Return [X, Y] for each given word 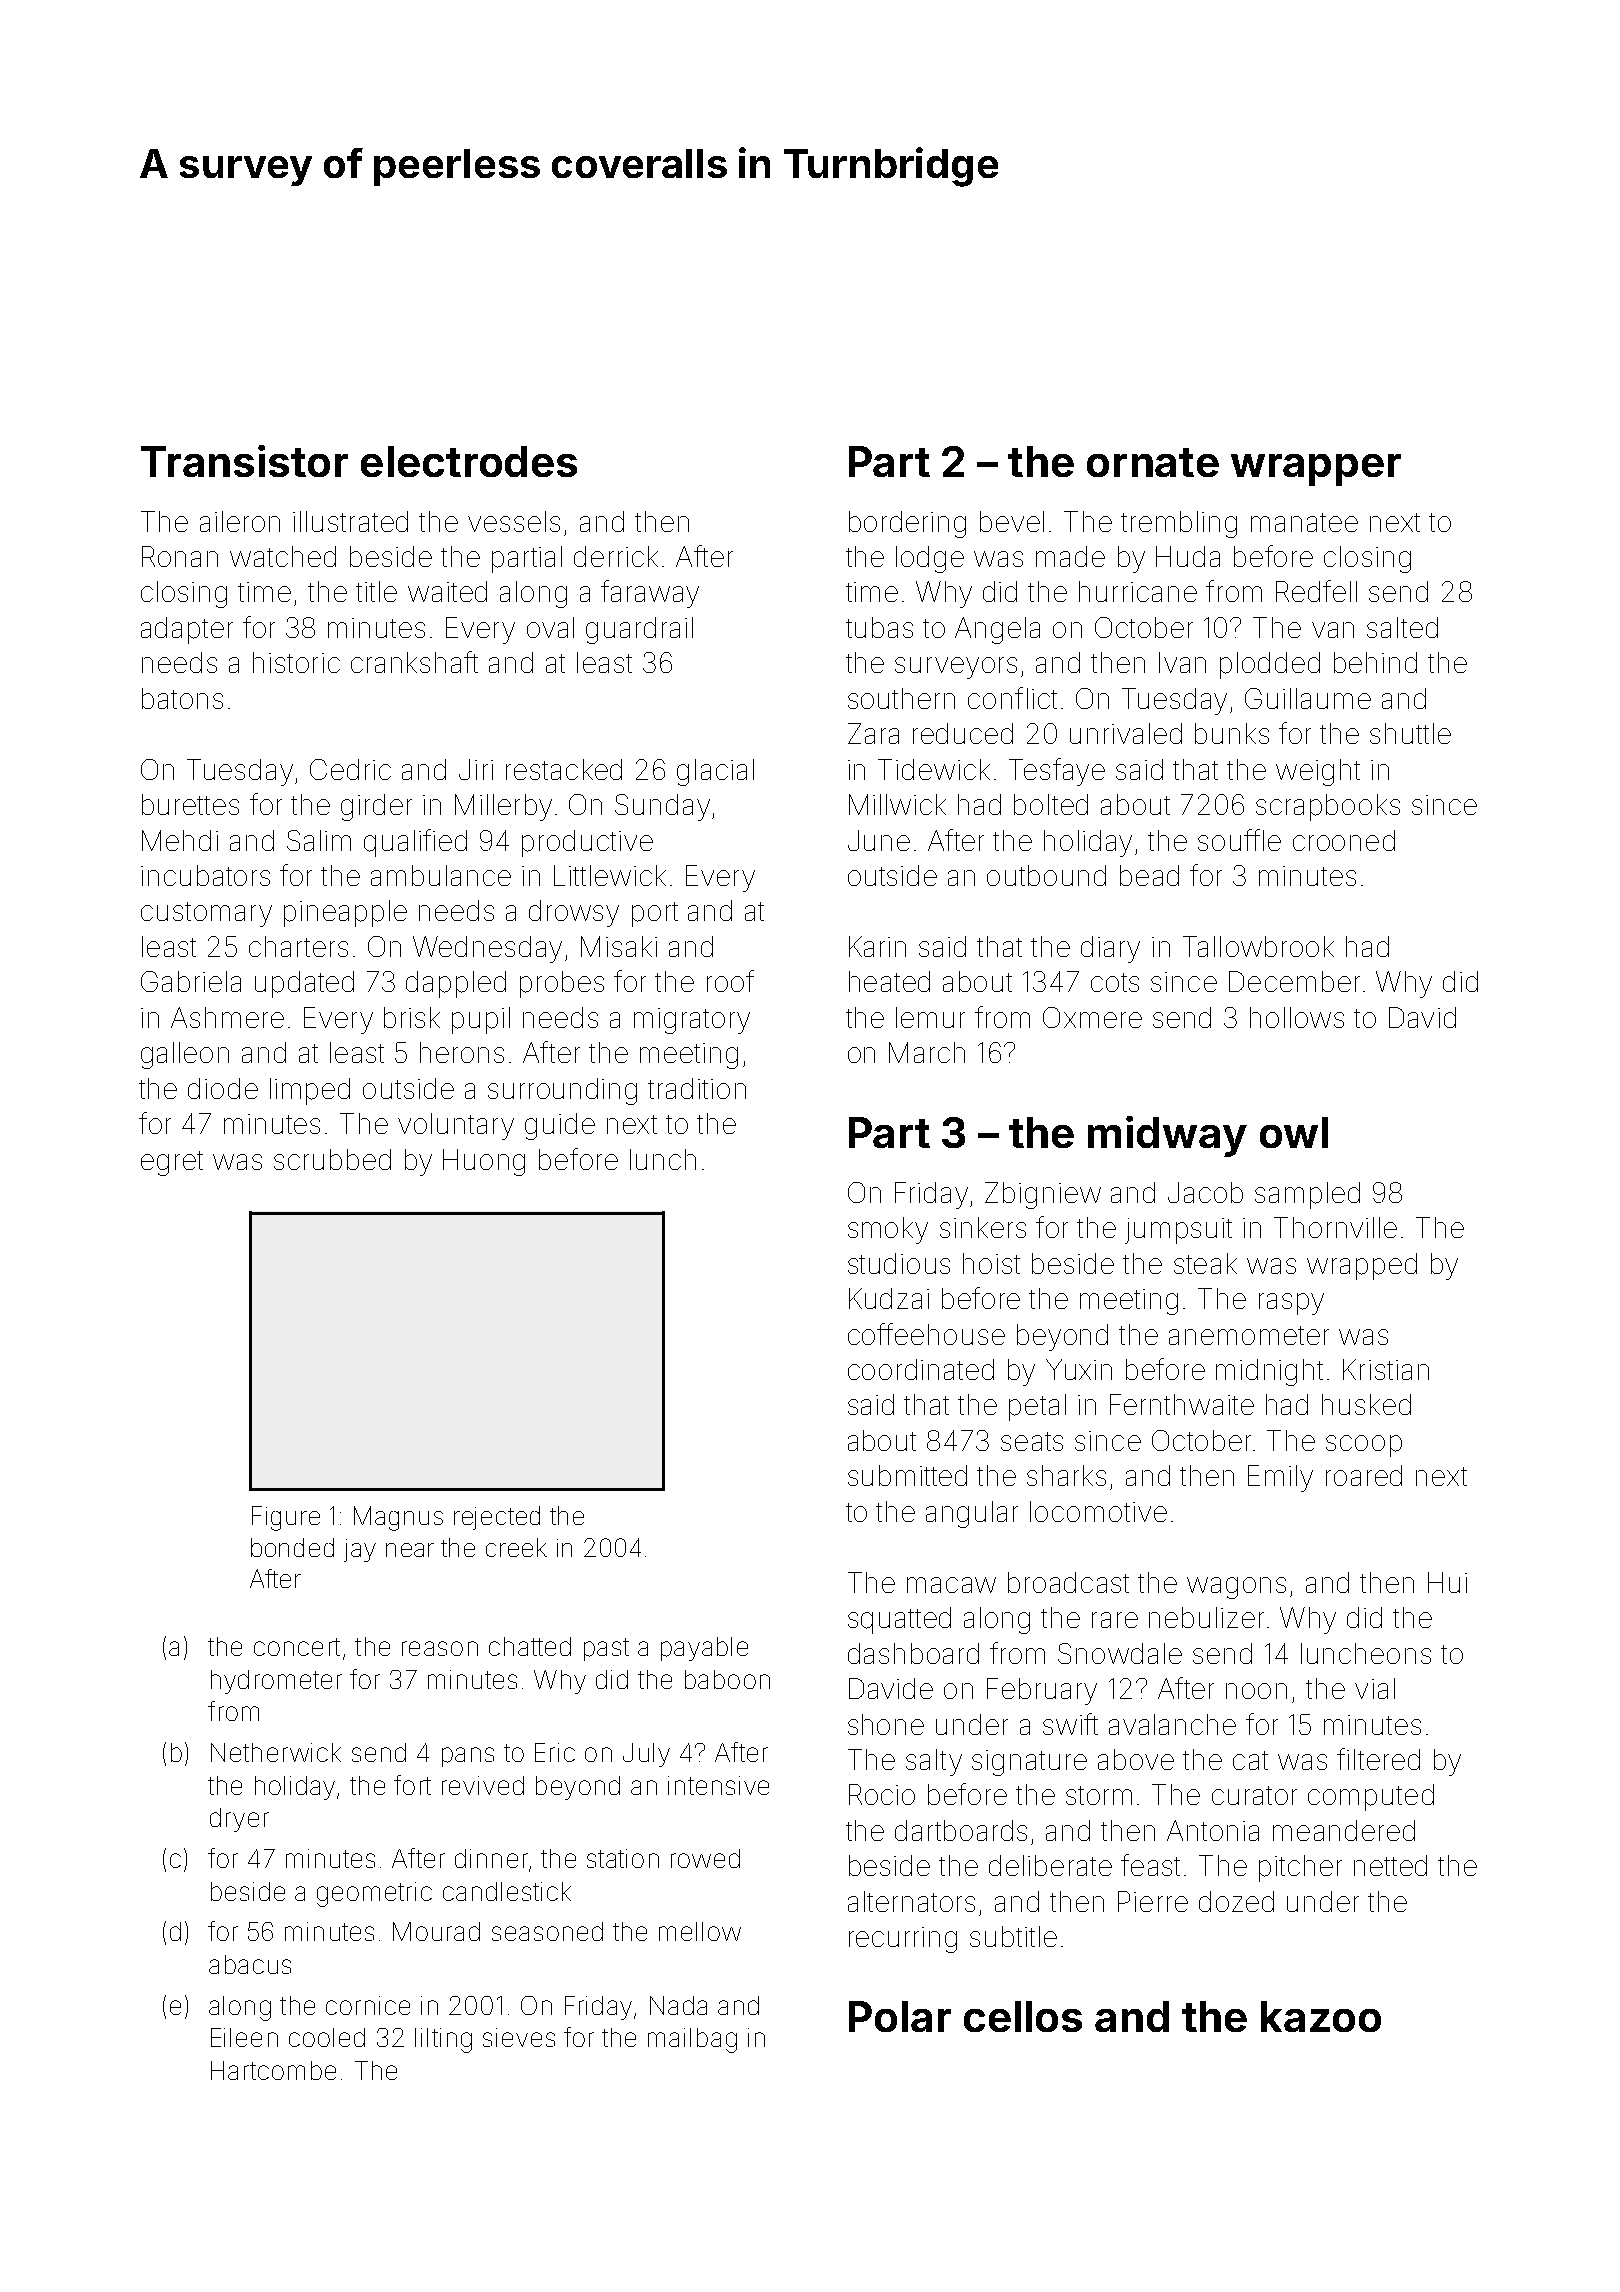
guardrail [639, 630]
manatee [1304, 522]
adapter [187, 630]
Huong [484, 1162]
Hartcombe [273, 2070]
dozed [1236, 1901]
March [927, 1052]
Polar [900, 2016]
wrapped [1362, 1266]
